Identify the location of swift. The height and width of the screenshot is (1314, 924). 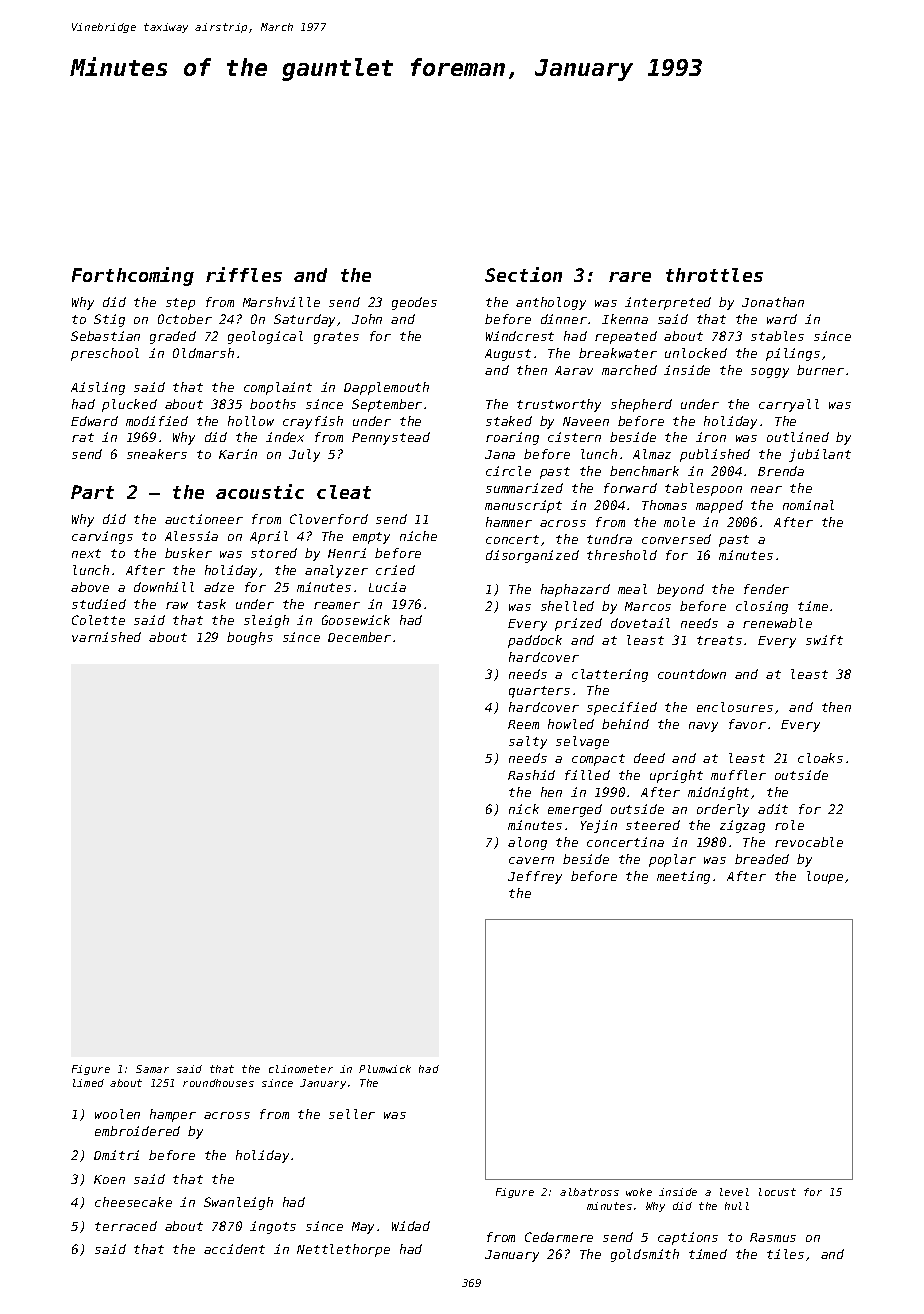
(824, 640).
